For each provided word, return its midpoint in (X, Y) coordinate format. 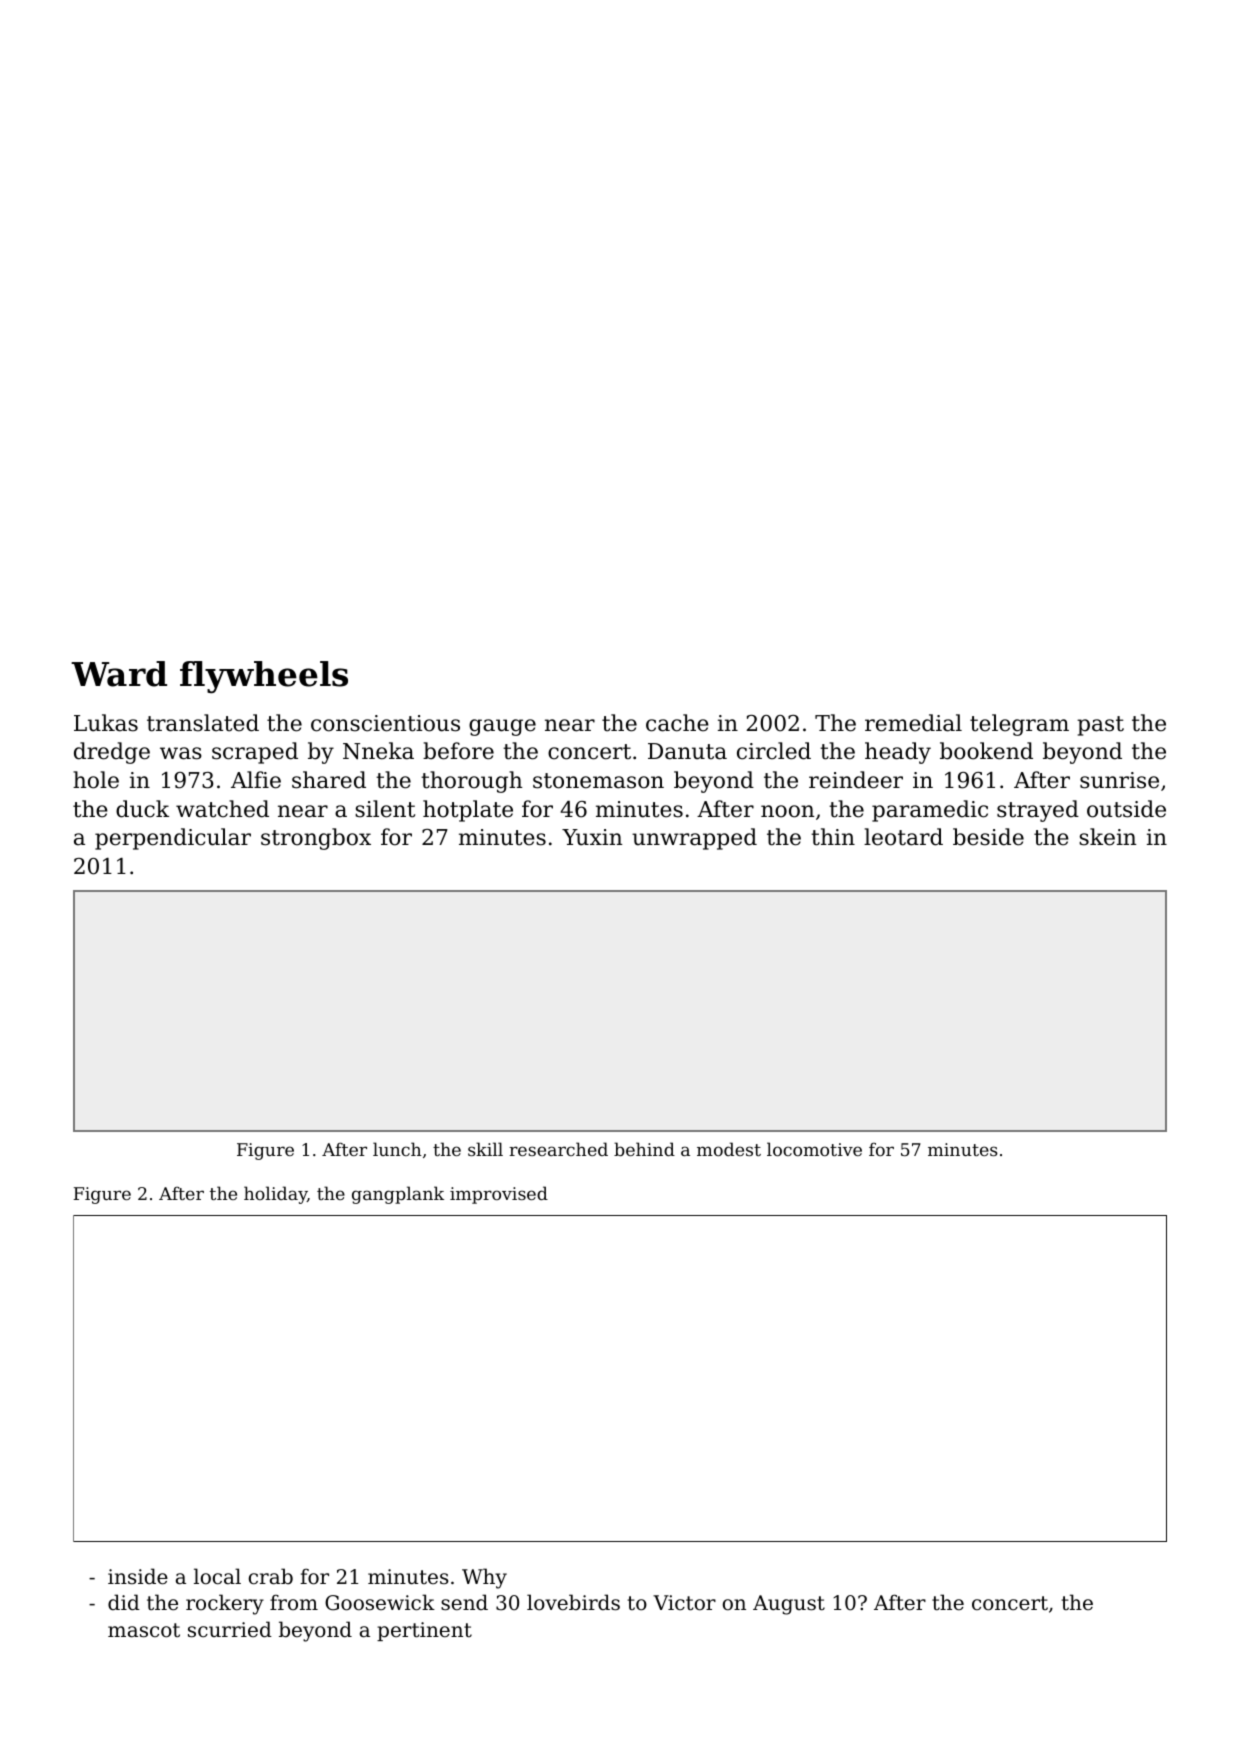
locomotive (814, 1149)
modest (729, 1149)
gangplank (398, 1195)
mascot (144, 1630)
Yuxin (592, 837)
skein (1107, 837)
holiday (275, 1195)
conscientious (385, 723)
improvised (499, 1195)
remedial (913, 723)
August (789, 1605)
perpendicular (173, 839)
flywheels (264, 677)
